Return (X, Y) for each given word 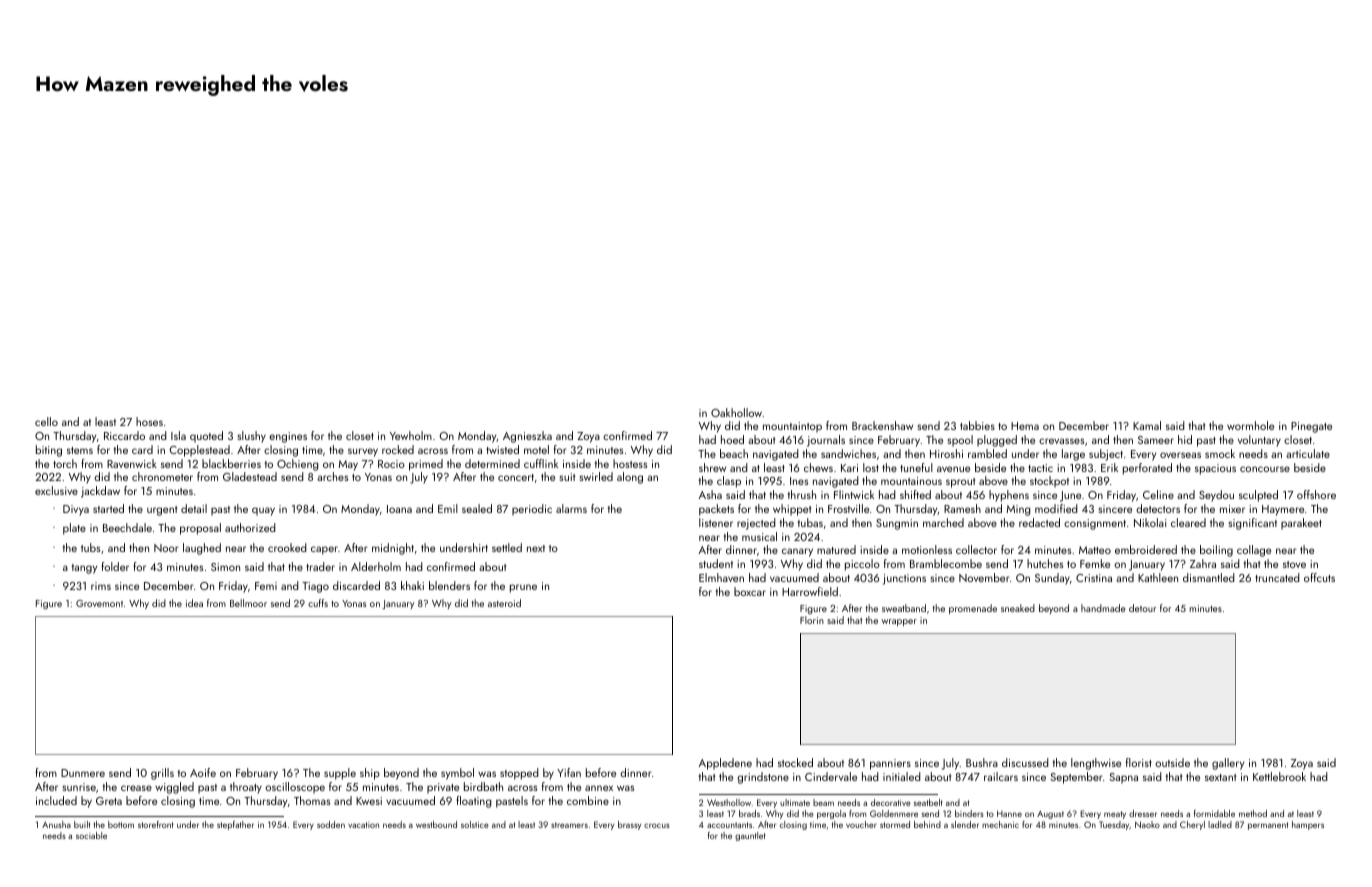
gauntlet (750, 836)
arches (332, 476)
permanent (1268, 826)
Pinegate (1311, 427)
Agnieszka (527, 437)
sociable (91, 835)
